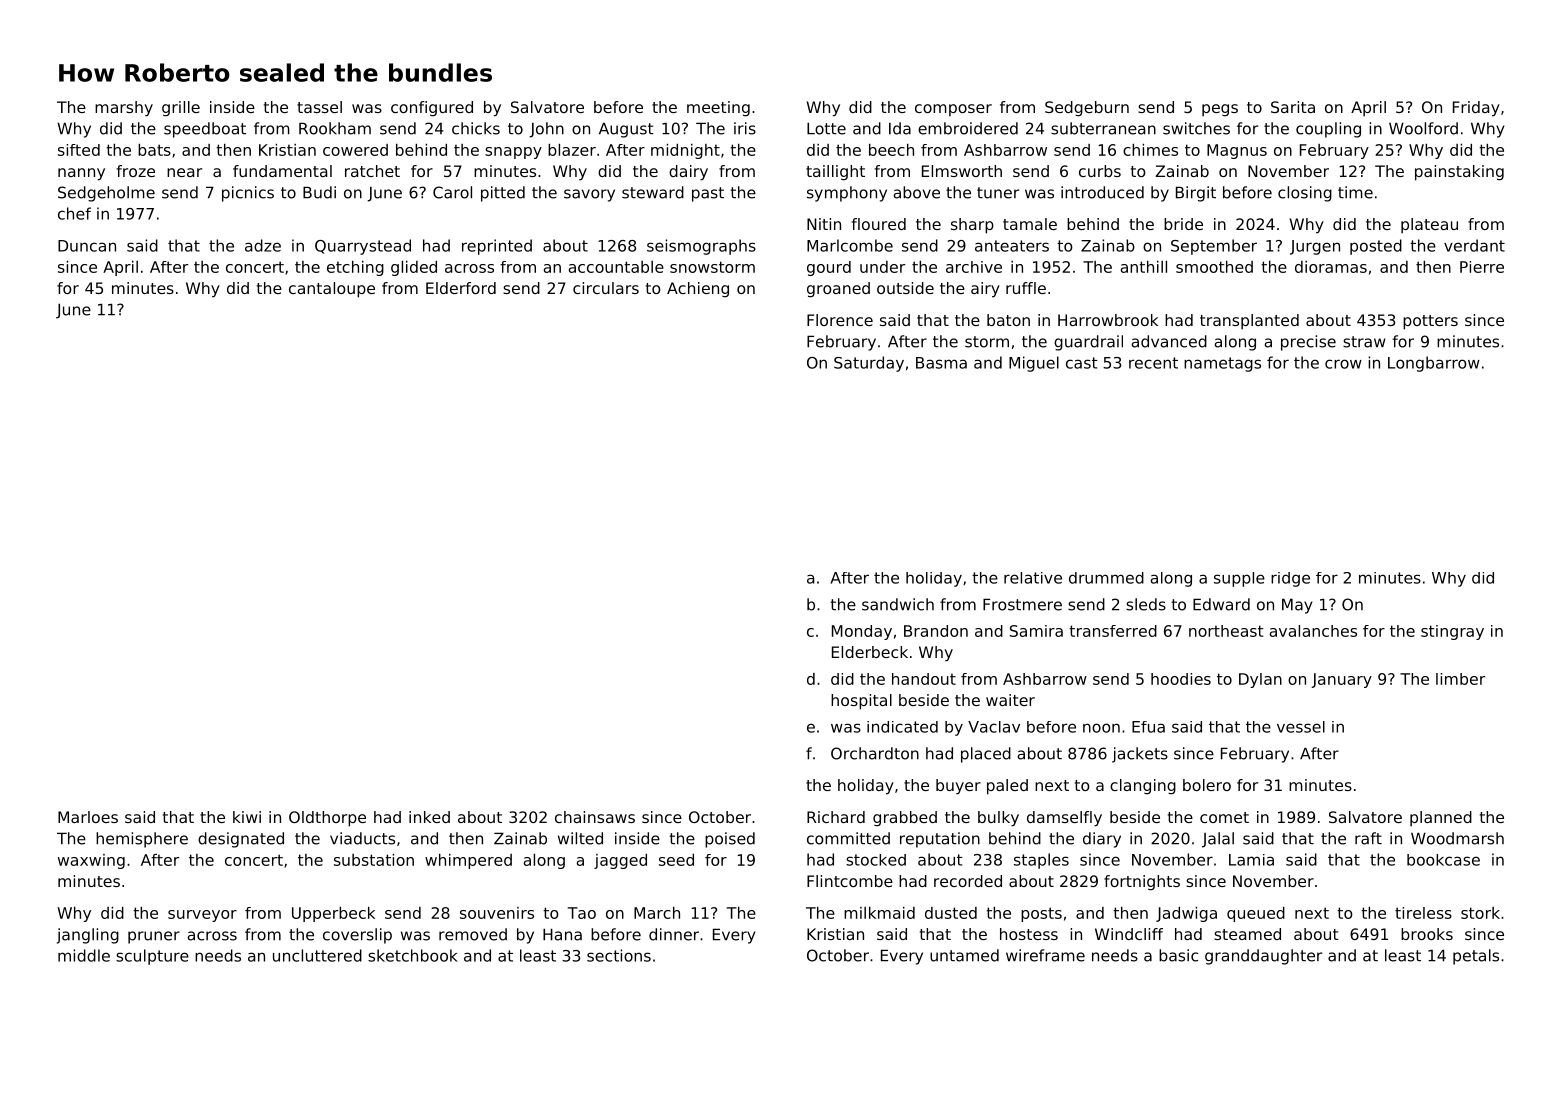 The image size is (1562, 1104). What do you see at coordinates (1033, 578) in the image?
I see `relative` at bounding box center [1033, 578].
